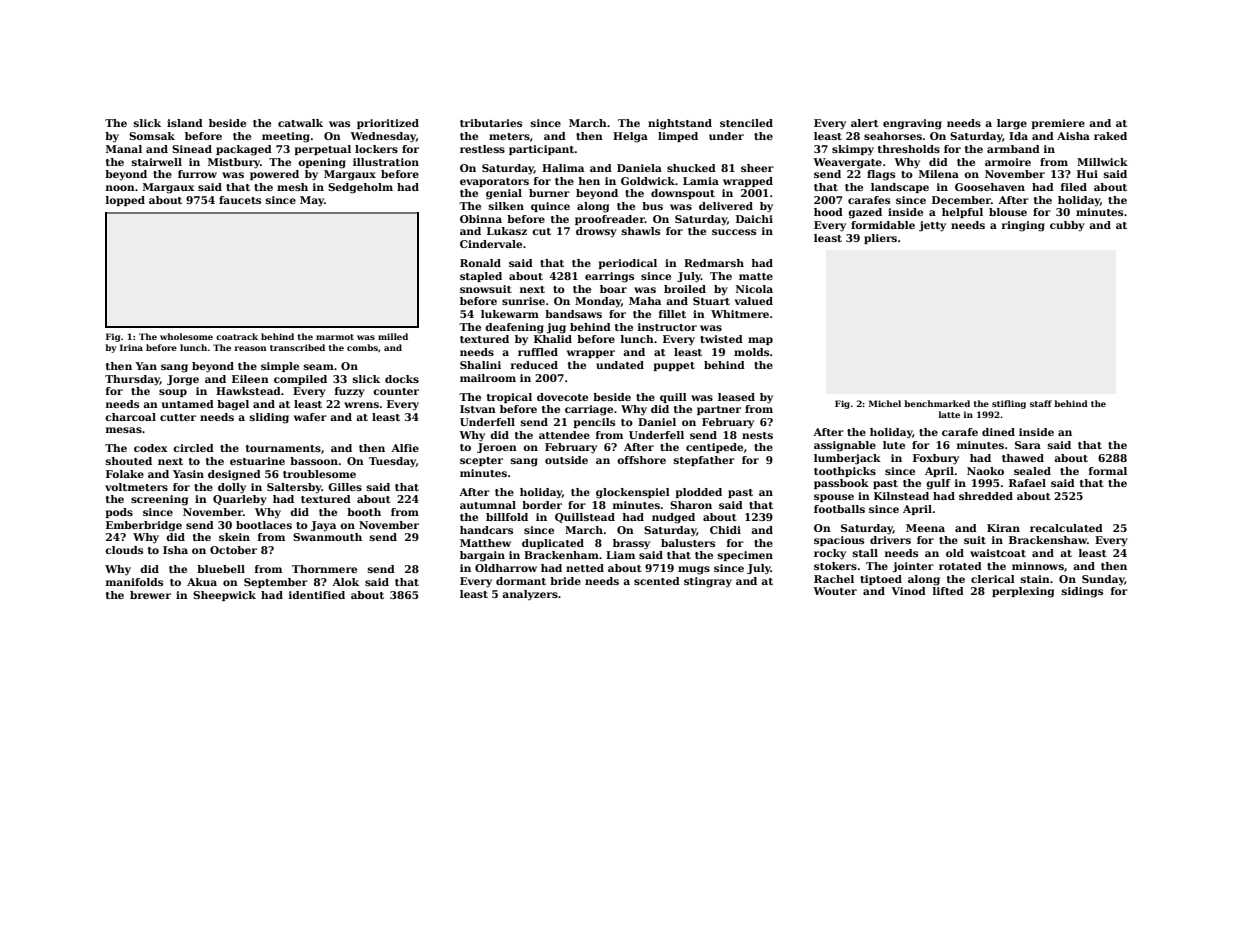 The width and height of the screenshot is (1233, 952). Describe the element at coordinates (186, 336) in the screenshot. I see `wholesome` at that location.
